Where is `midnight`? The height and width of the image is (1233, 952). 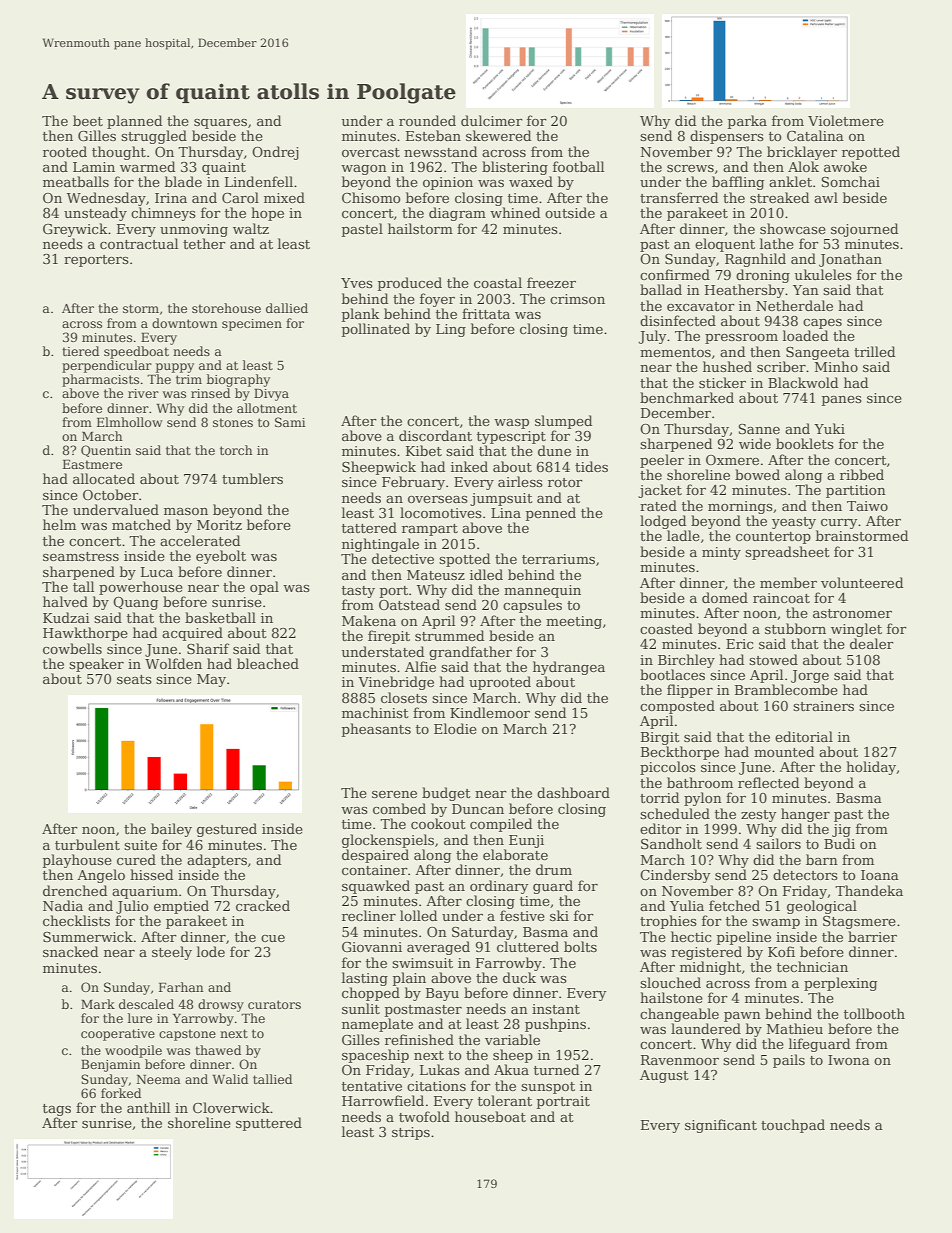 midnight is located at coordinates (710, 968).
